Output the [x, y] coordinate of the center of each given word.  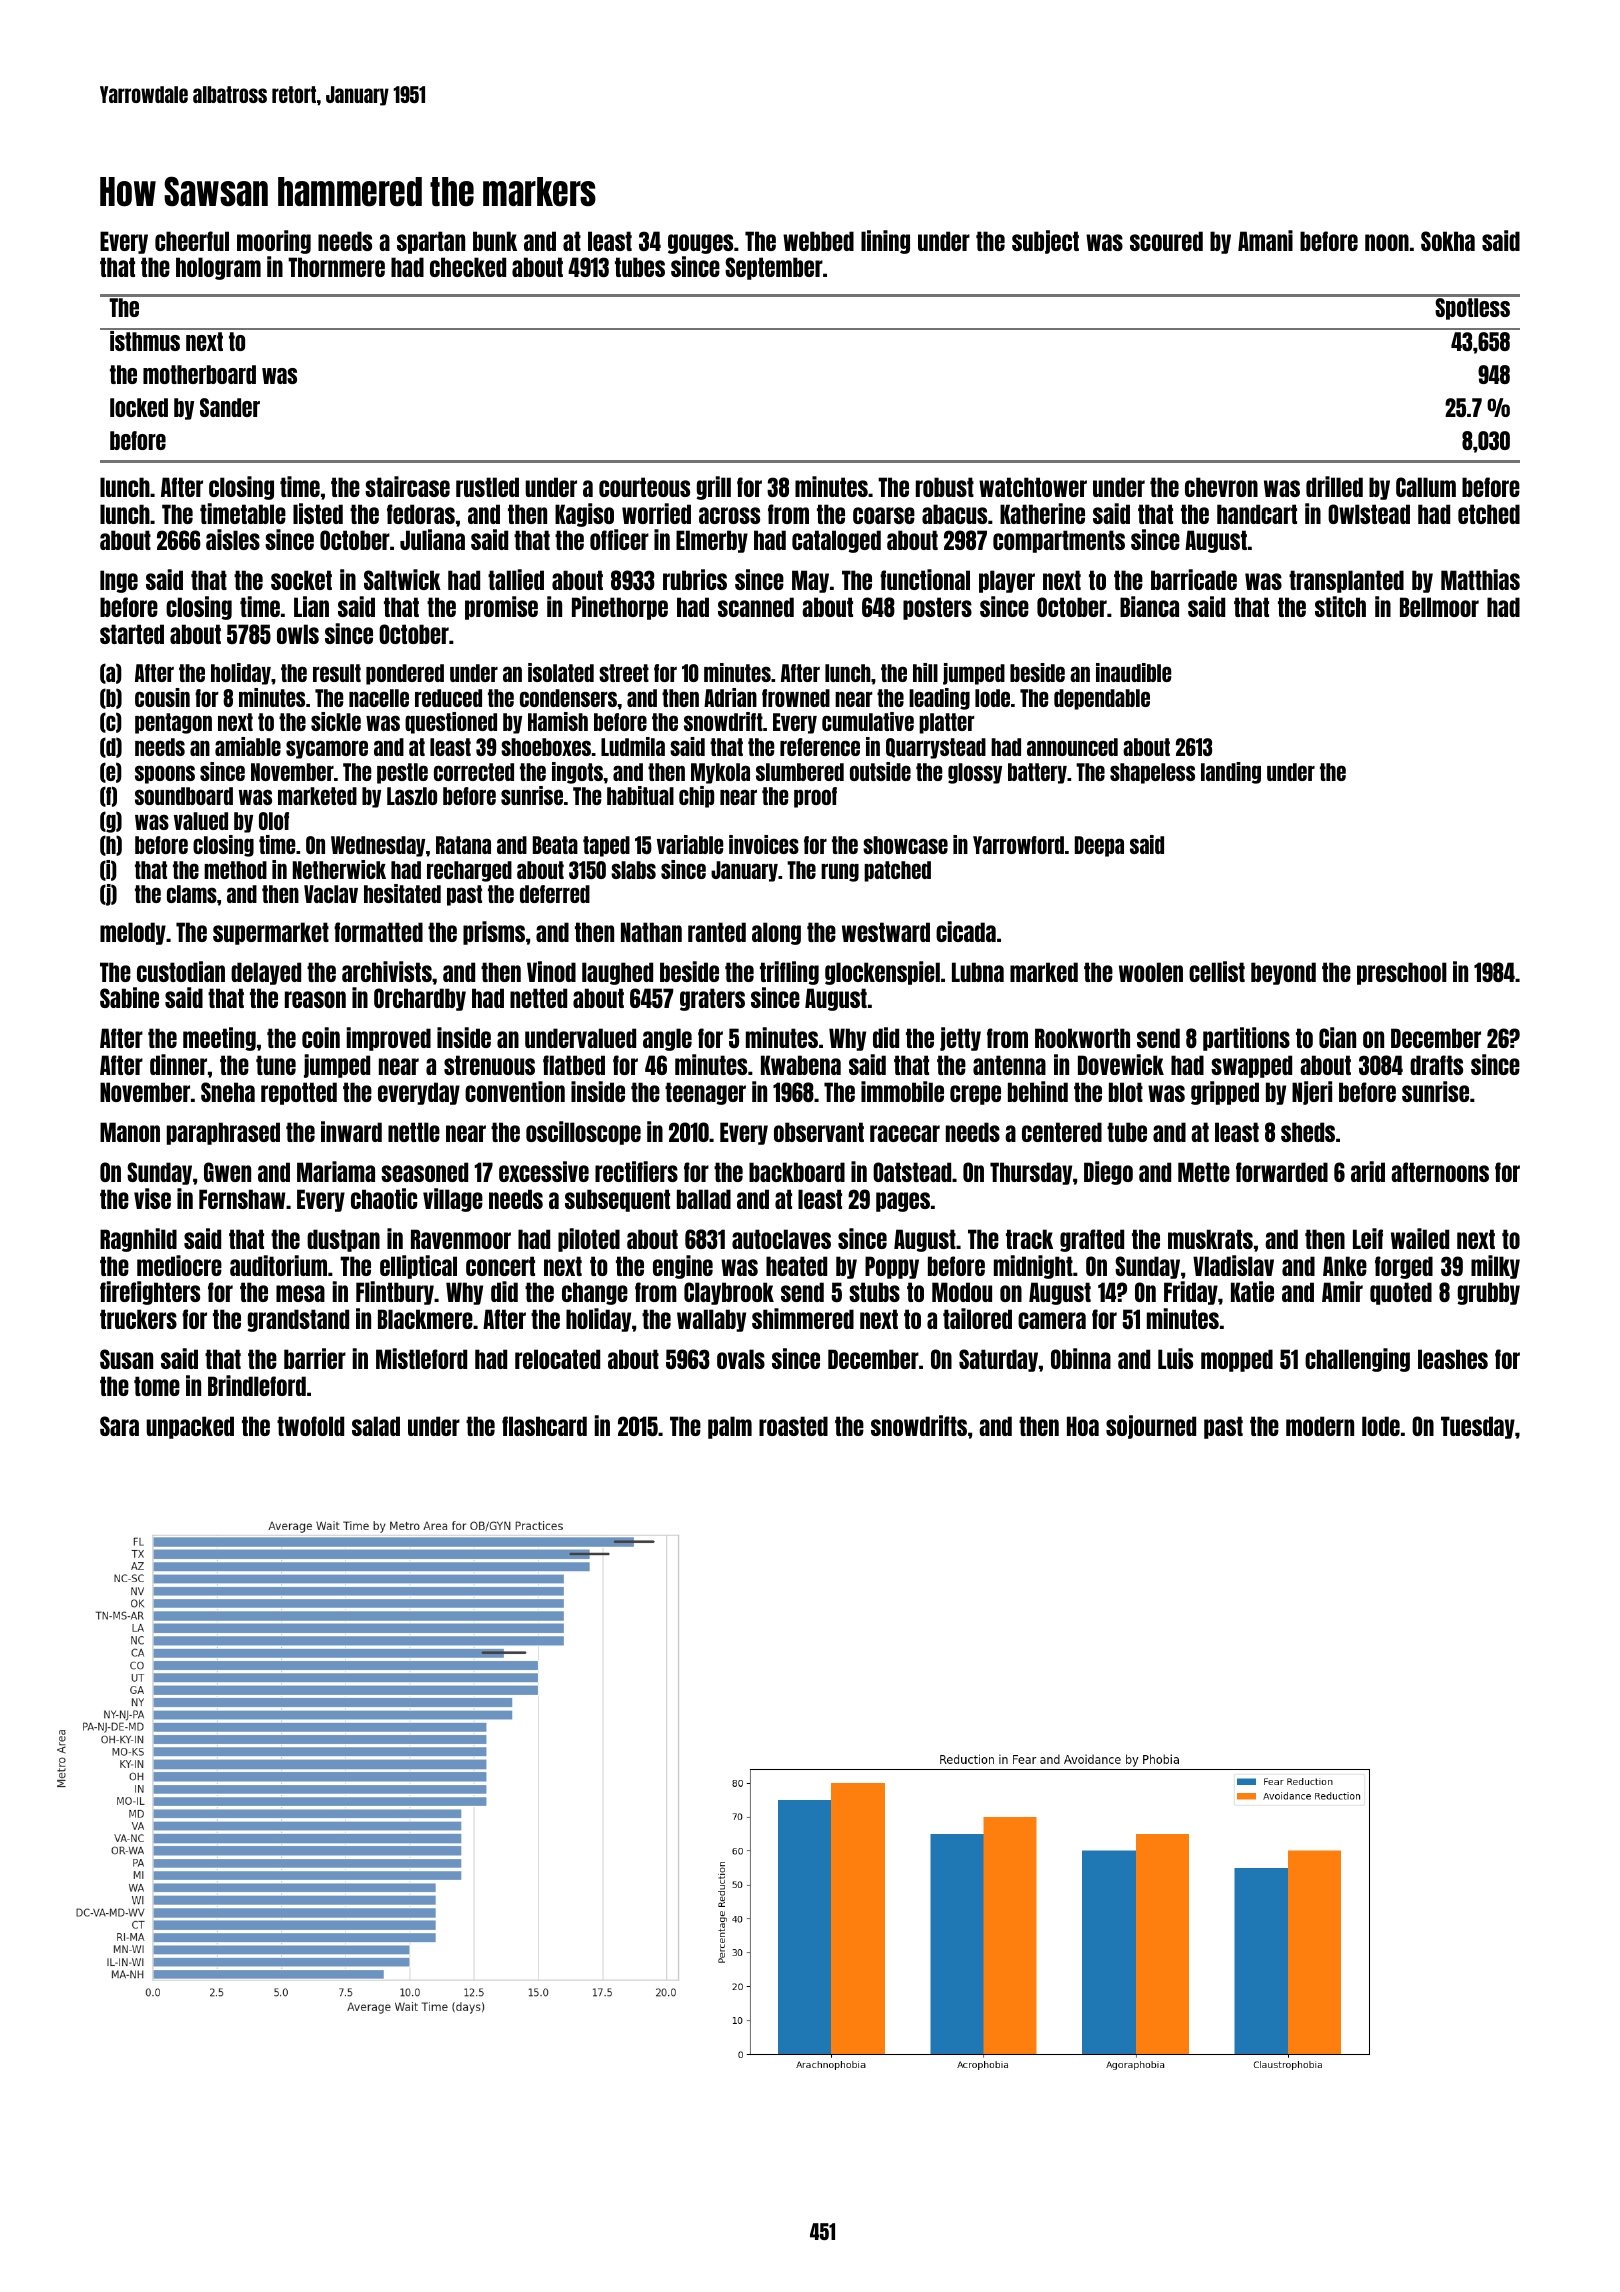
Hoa [1083, 1426]
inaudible [1134, 672]
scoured [1166, 241]
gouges [700, 244]
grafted [1092, 1240]
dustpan [343, 1240]
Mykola [720, 773]
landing [1231, 773]
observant [819, 1132]
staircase [407, 486]
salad [376, 1426]
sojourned [1151, 1427]
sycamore [327, 749]
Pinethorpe [620, 608]
